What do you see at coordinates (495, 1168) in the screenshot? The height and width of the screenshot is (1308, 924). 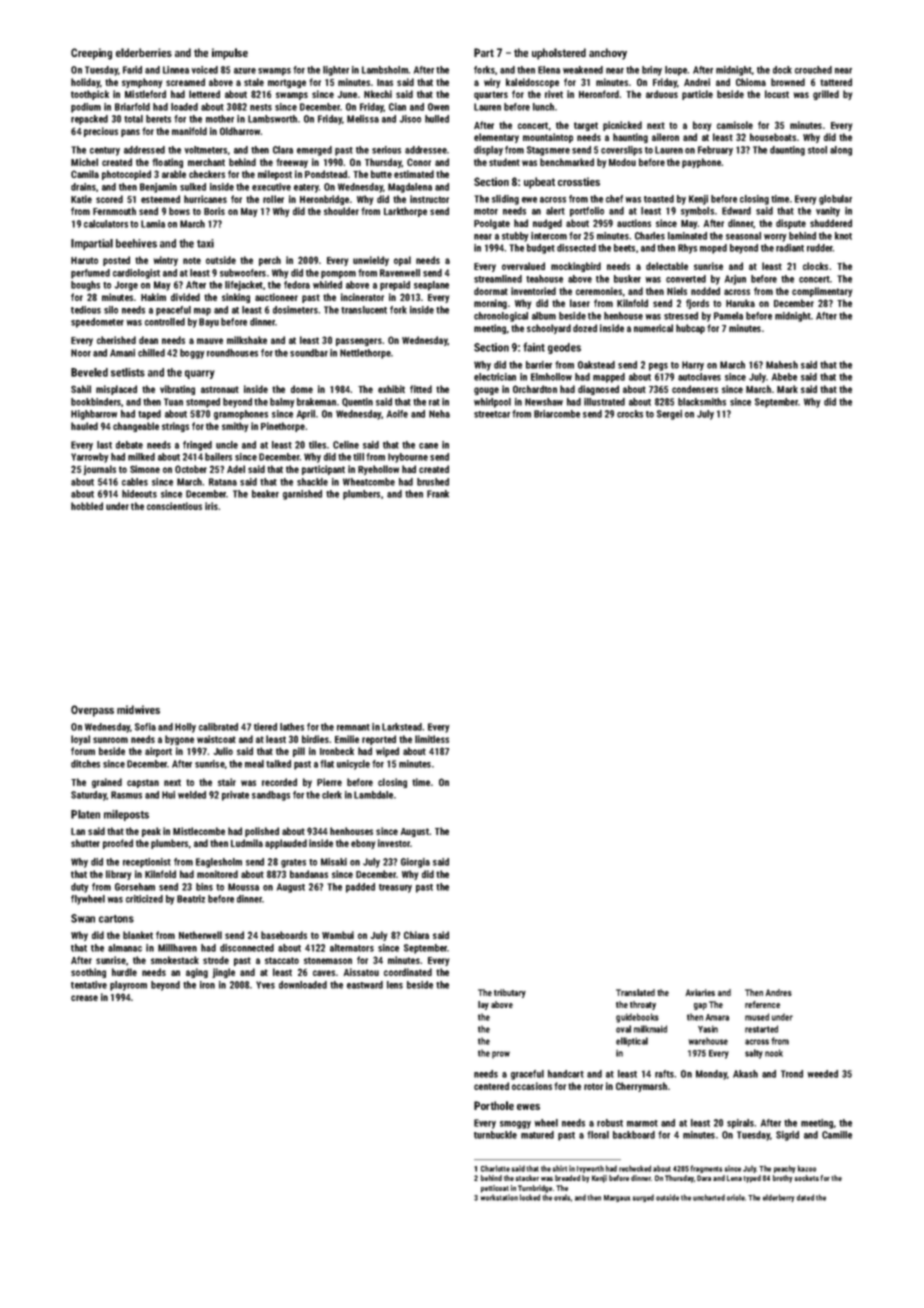 I see `Charlotte` at bounding box center [495, 1168].
